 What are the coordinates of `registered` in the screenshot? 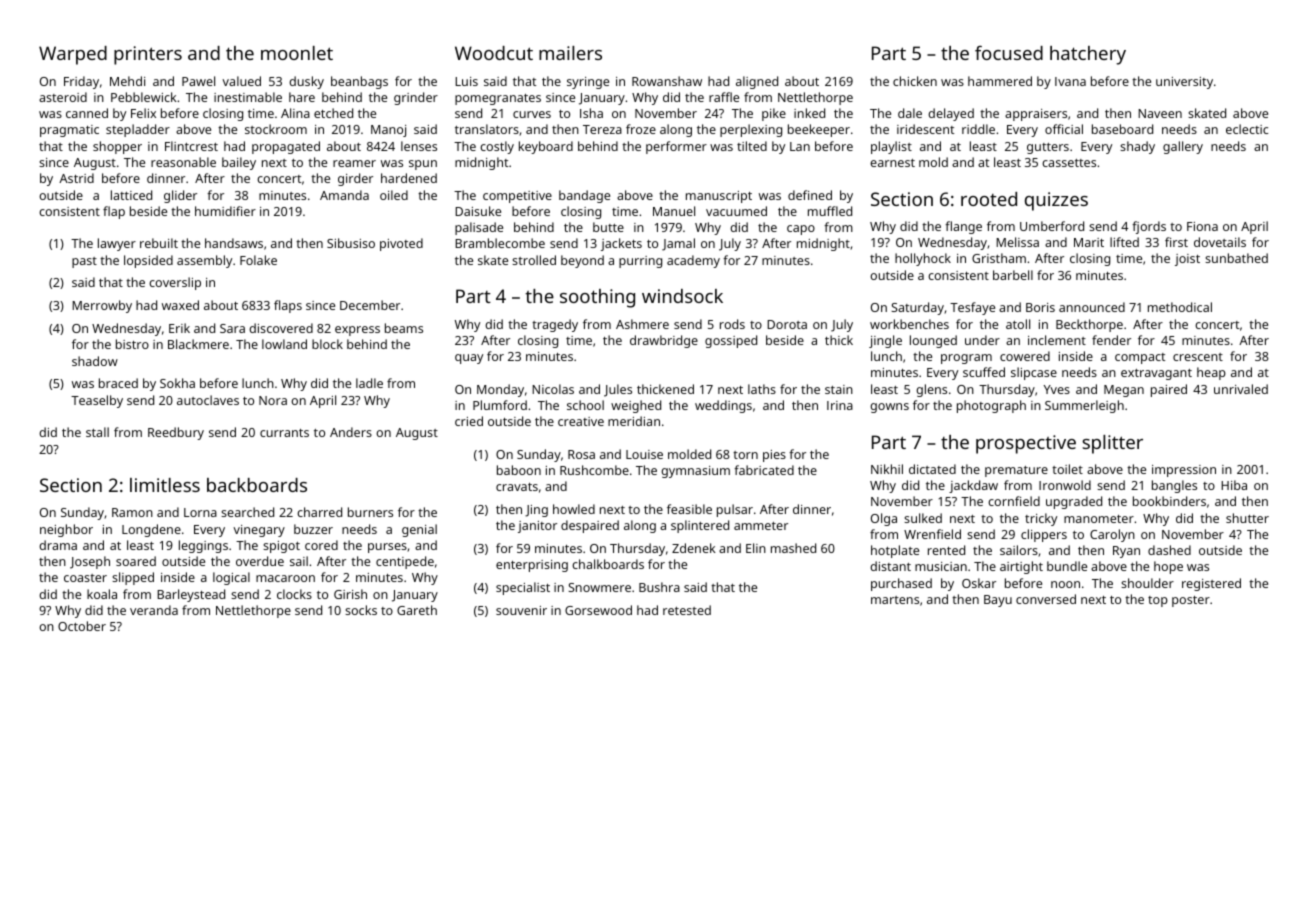 It's located at (1211, 584).
